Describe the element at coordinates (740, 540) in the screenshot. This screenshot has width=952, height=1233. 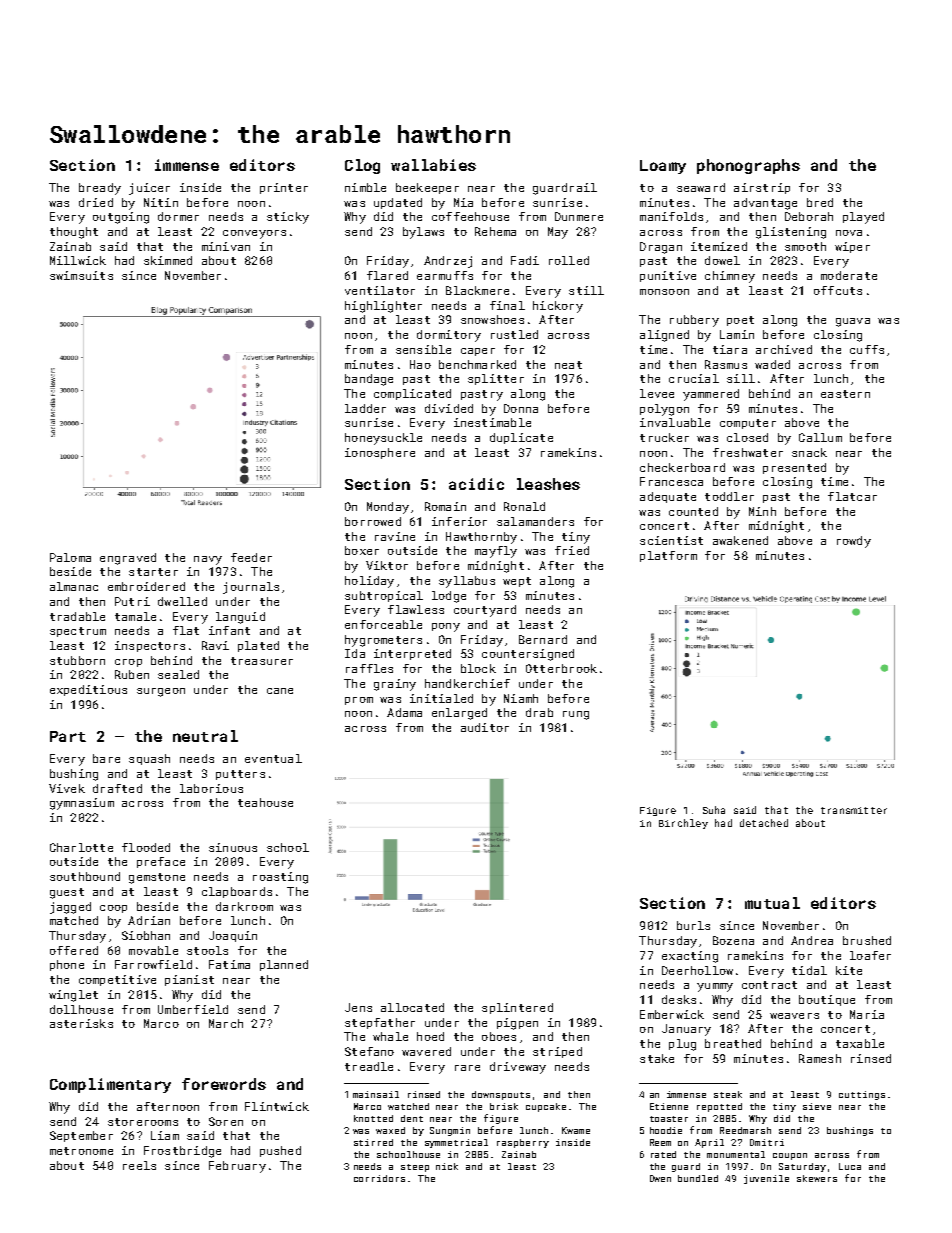
I see `awakened` at that location.
